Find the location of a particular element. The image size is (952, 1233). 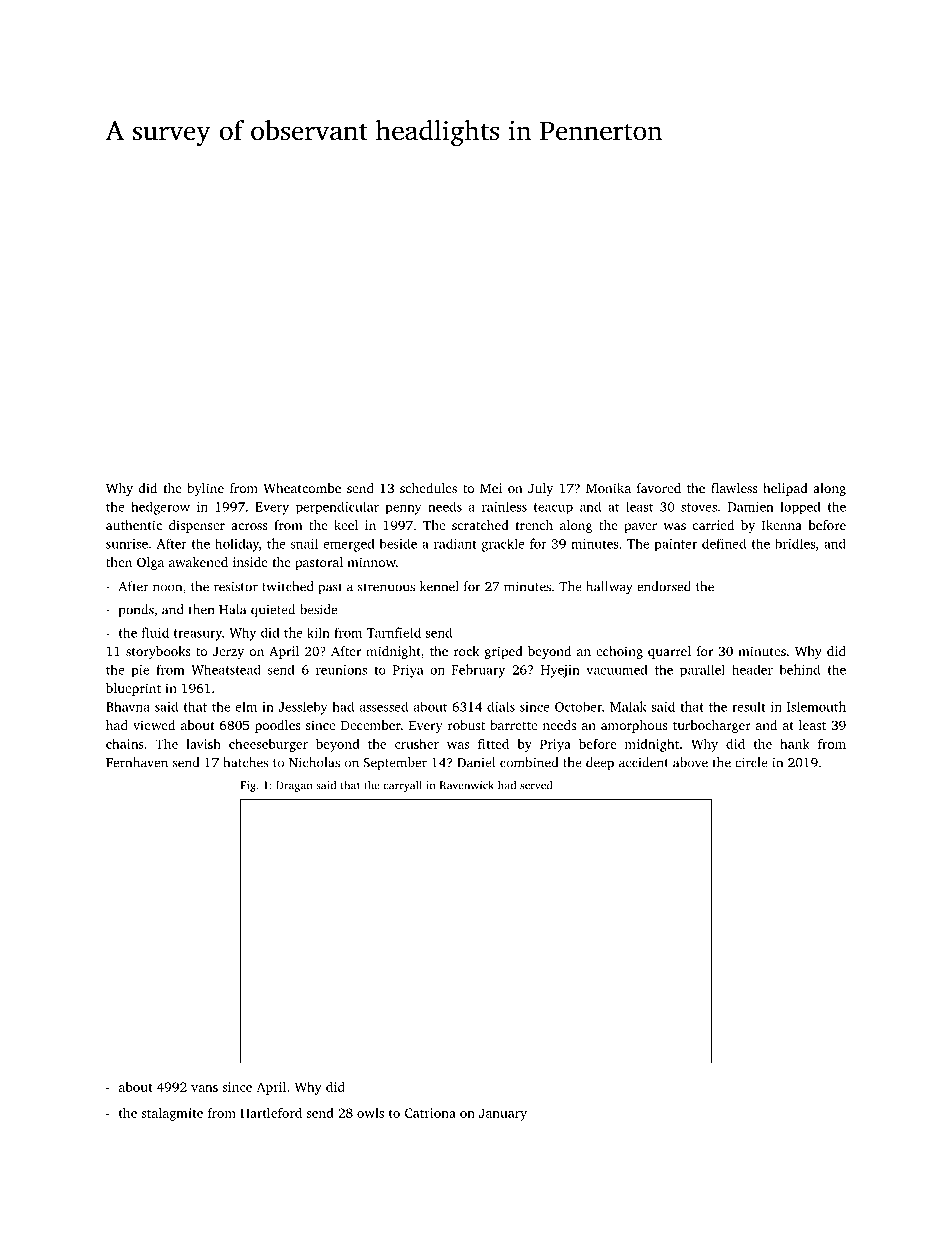

defined is located at coordinates (724, 543).
